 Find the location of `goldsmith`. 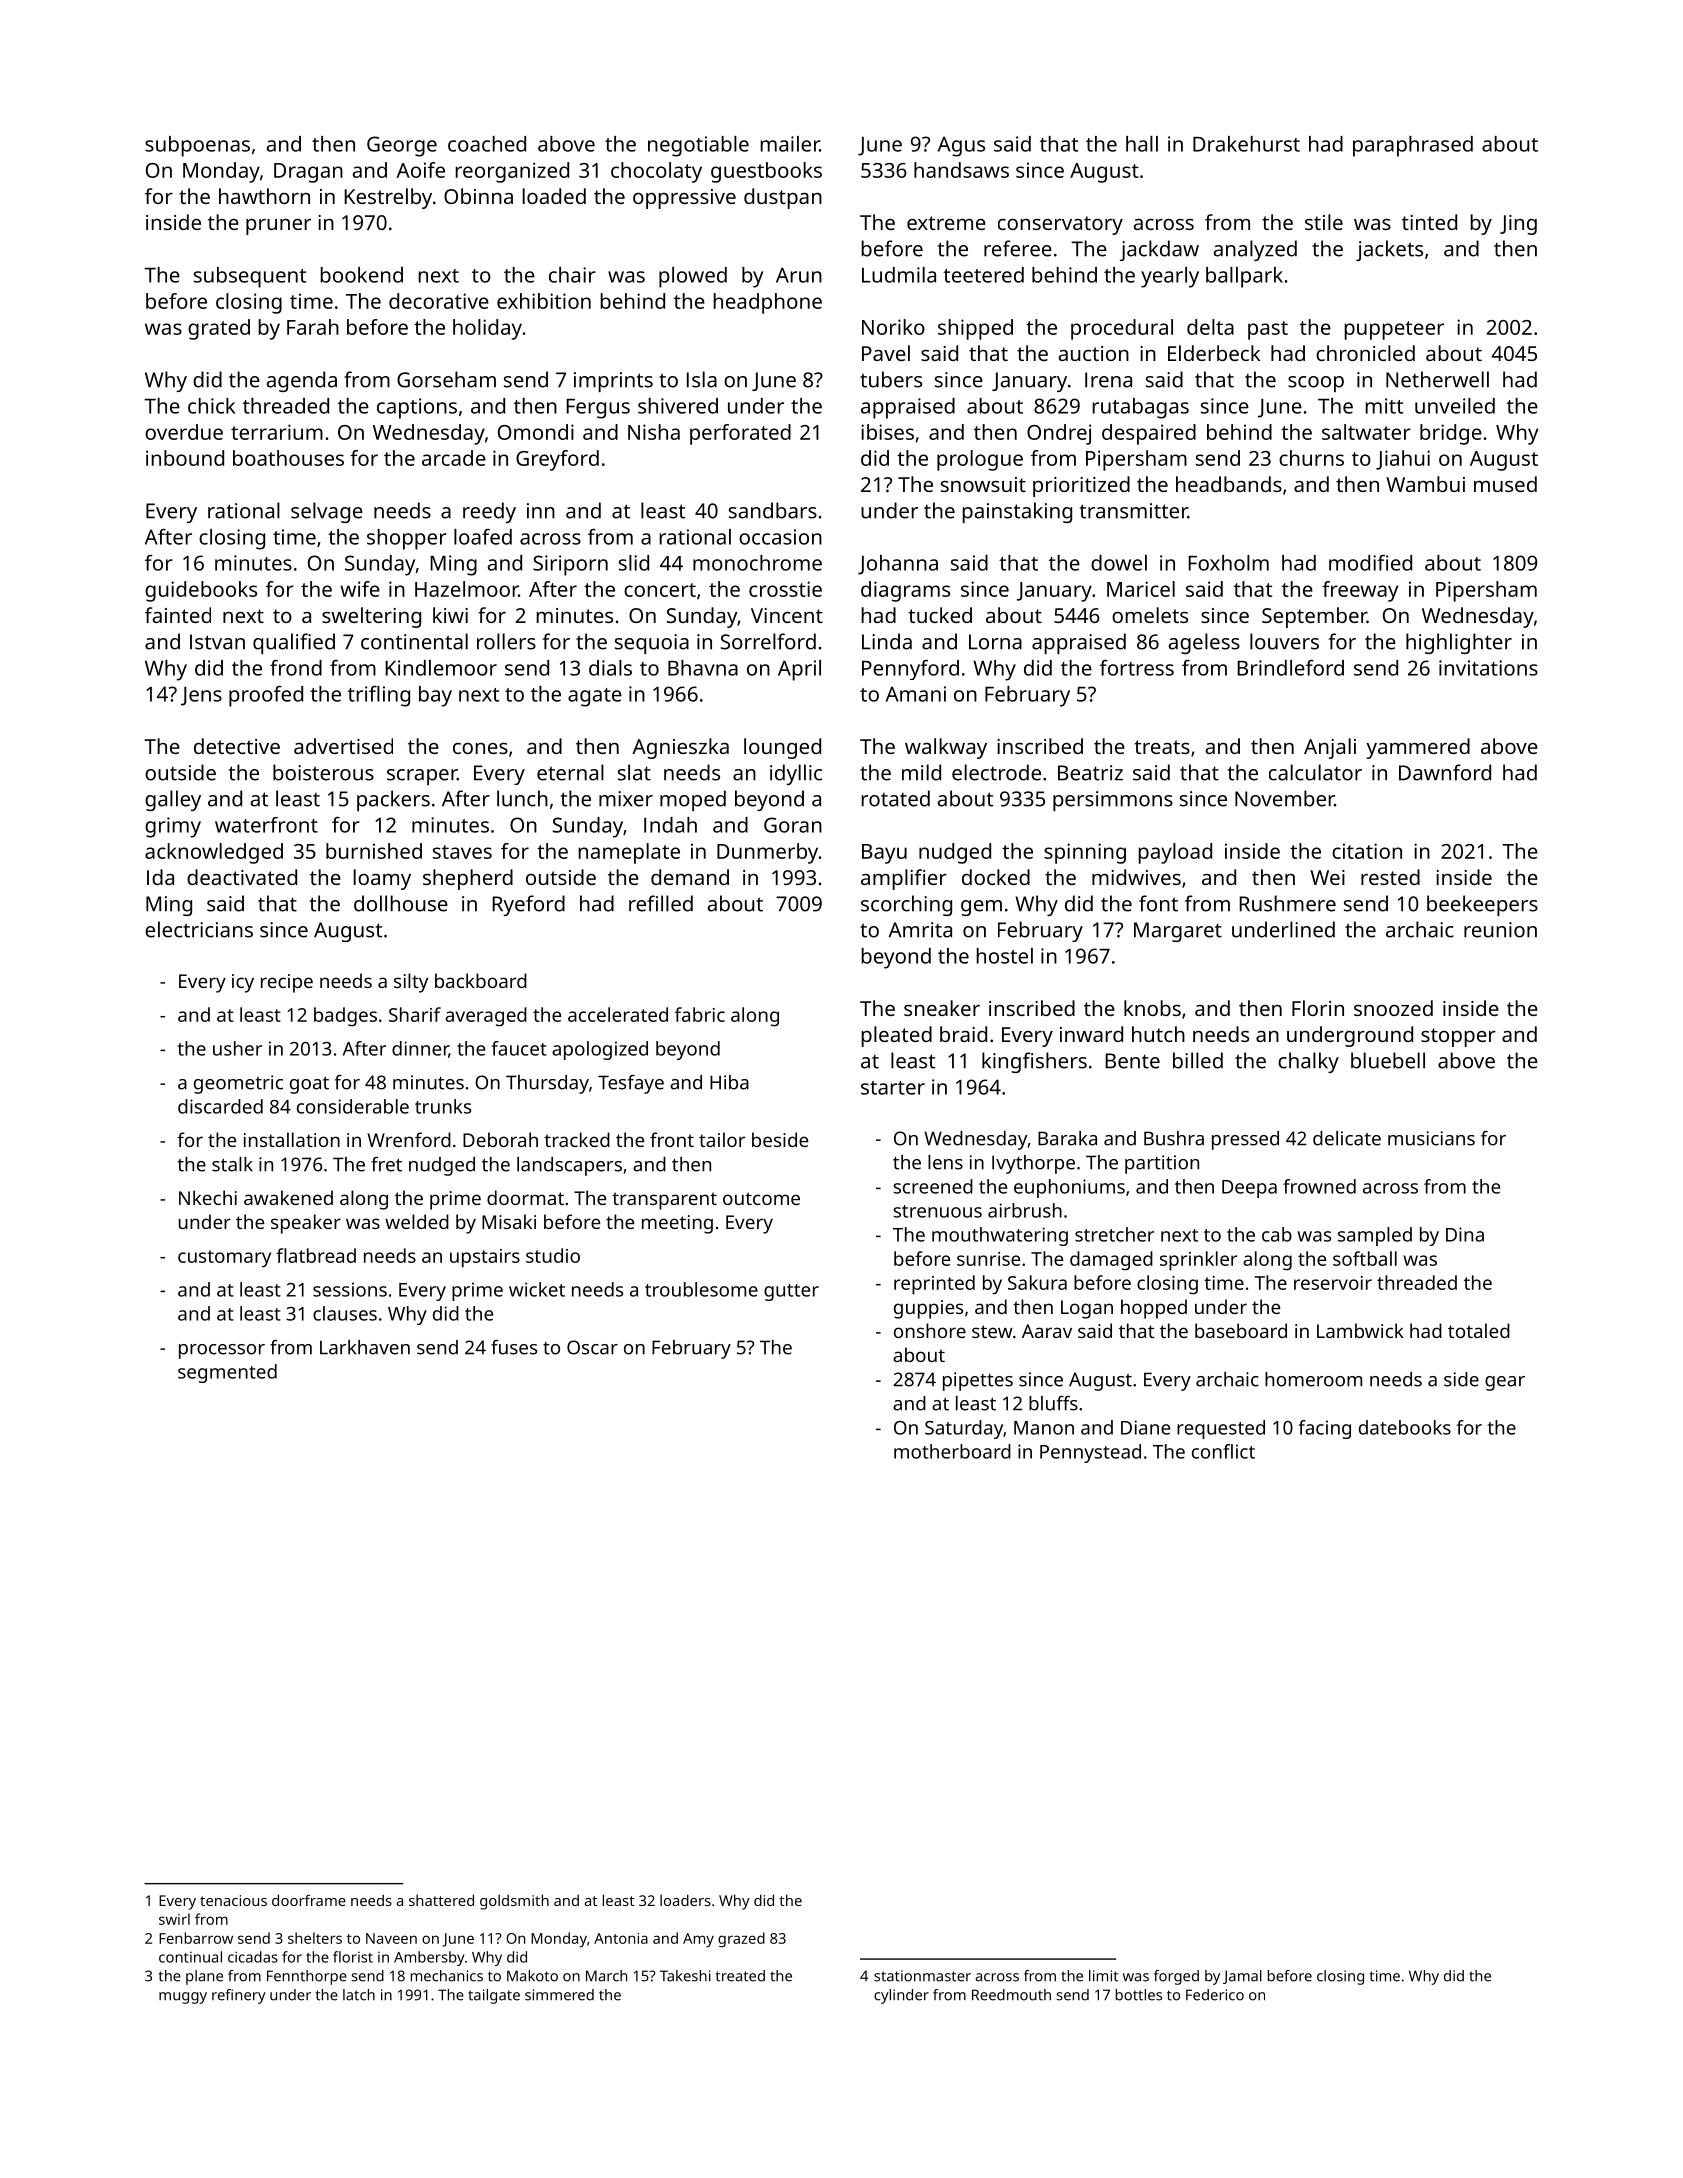

goldsmith is located at coordinates (514, 1902).
